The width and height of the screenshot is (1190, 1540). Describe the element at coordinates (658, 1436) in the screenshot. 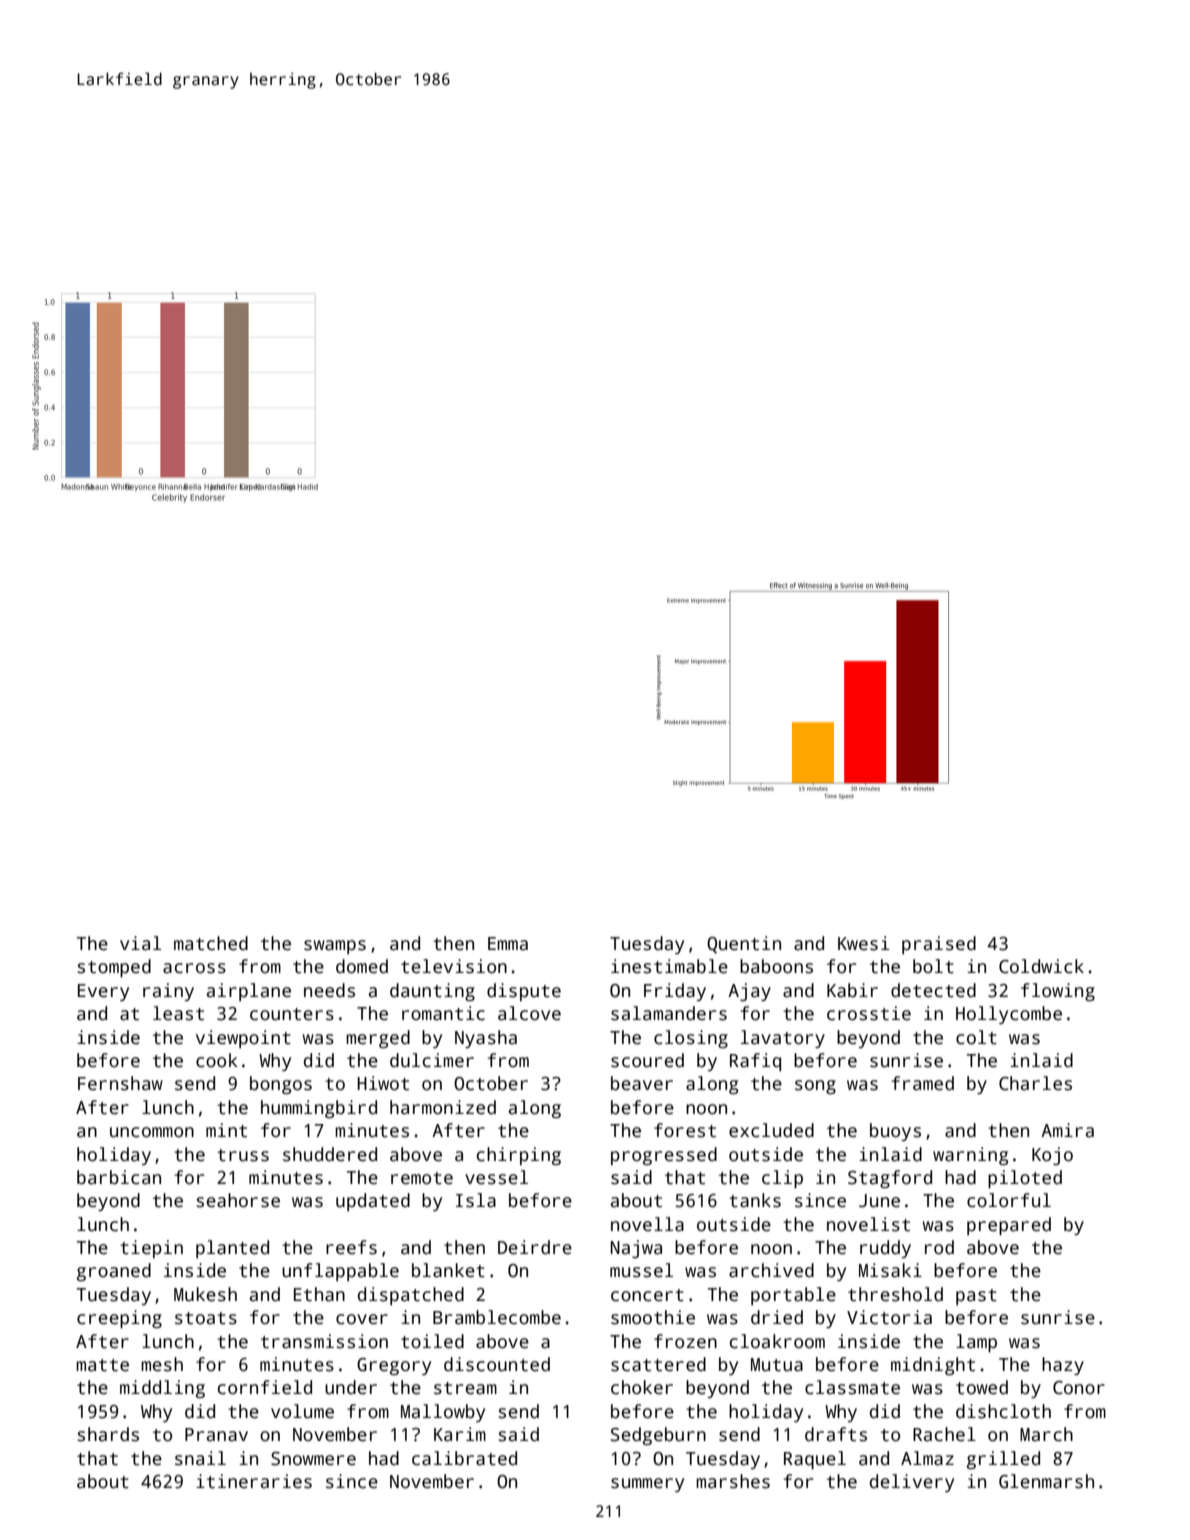

I see `Sedgeburn` at that location.
